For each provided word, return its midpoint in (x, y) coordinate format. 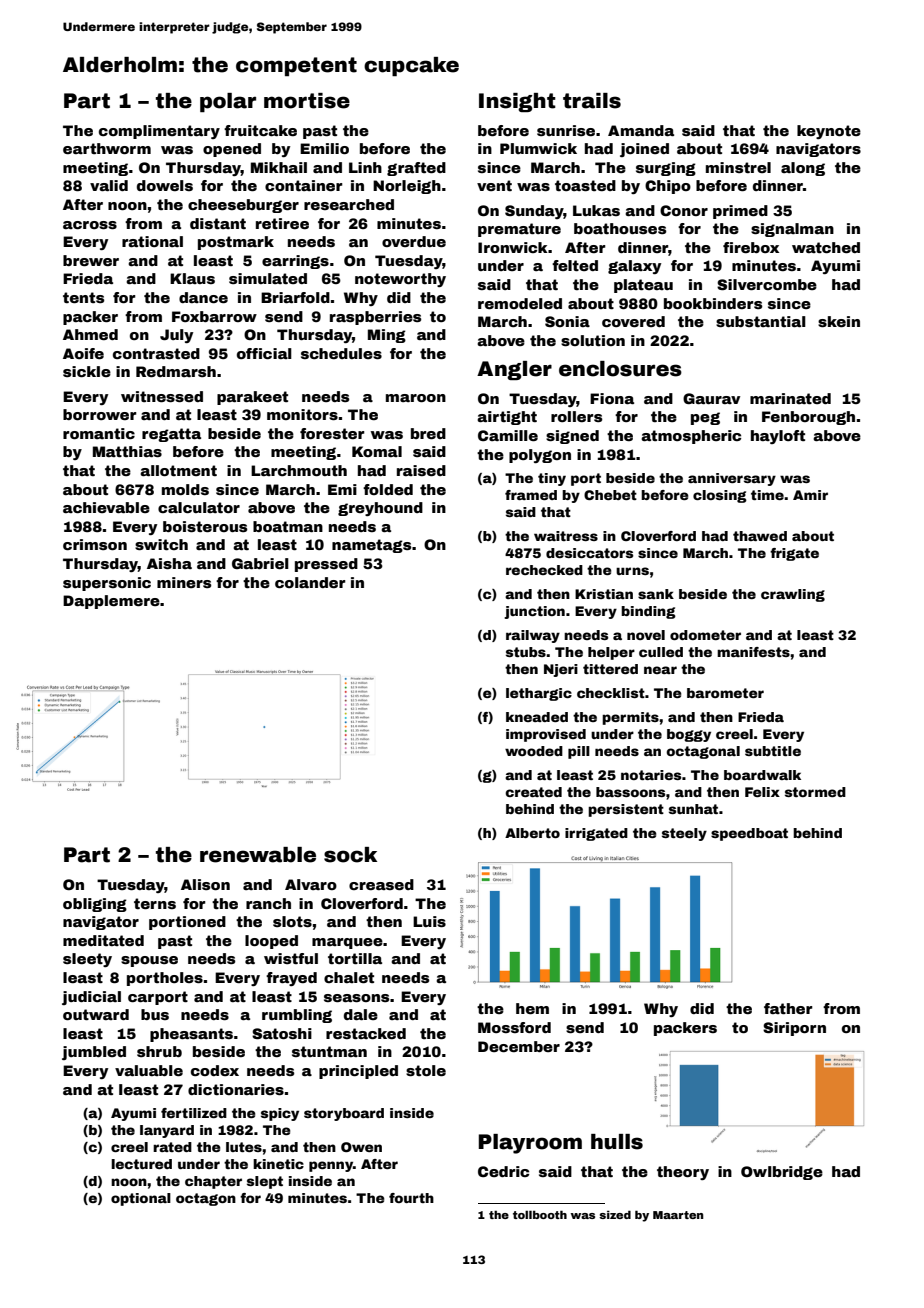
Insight (517, 102)
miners (184, 582)
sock (350, 855)
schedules (341, 353)
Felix (762, 792)
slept (265, 1182)
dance (203, 297)
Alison (205, 884)
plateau (643, 286)
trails (592, 101)
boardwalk (762, 775)
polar (228, 102)
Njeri (561, 670)
